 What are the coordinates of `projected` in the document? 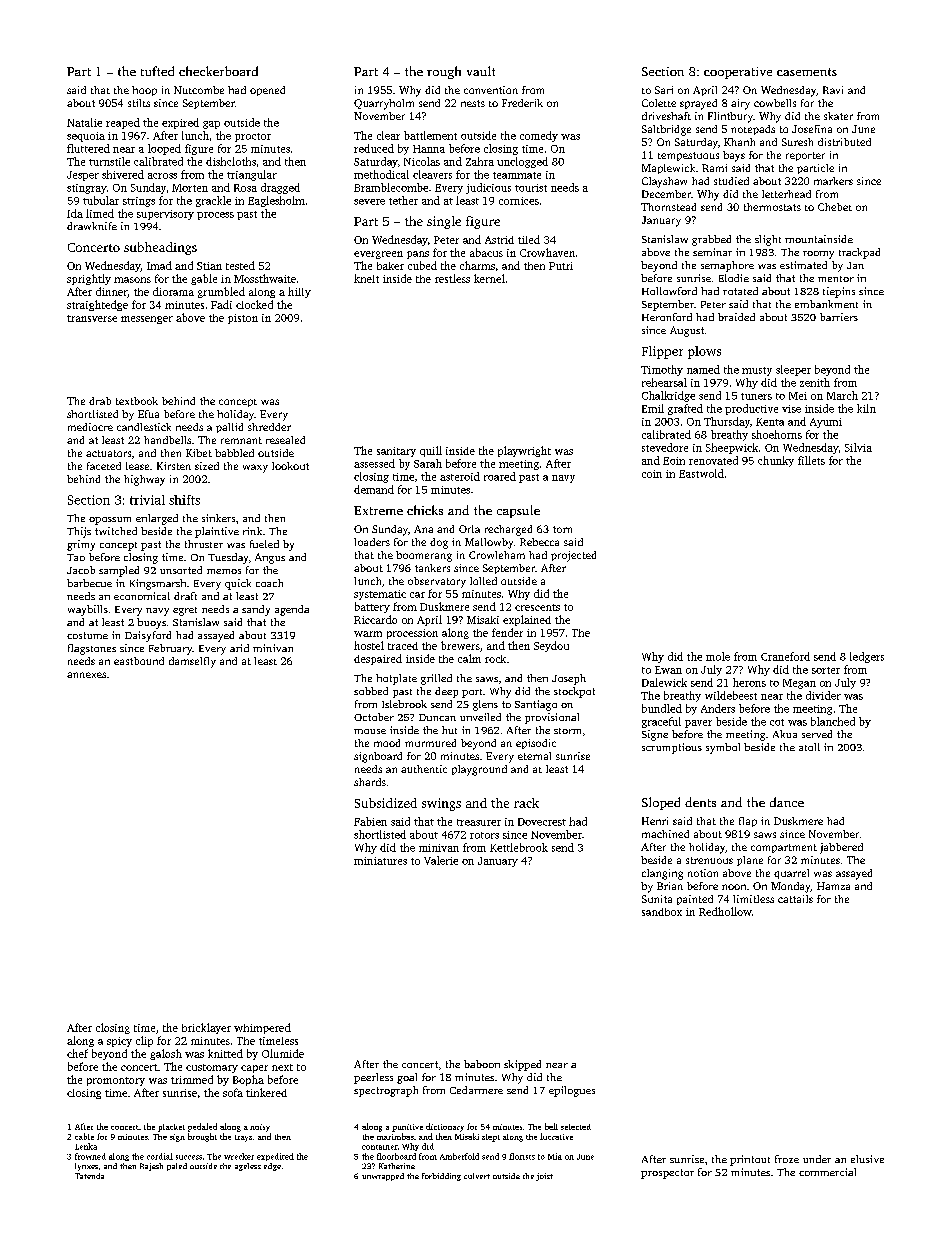 It's located at (573, 556).
